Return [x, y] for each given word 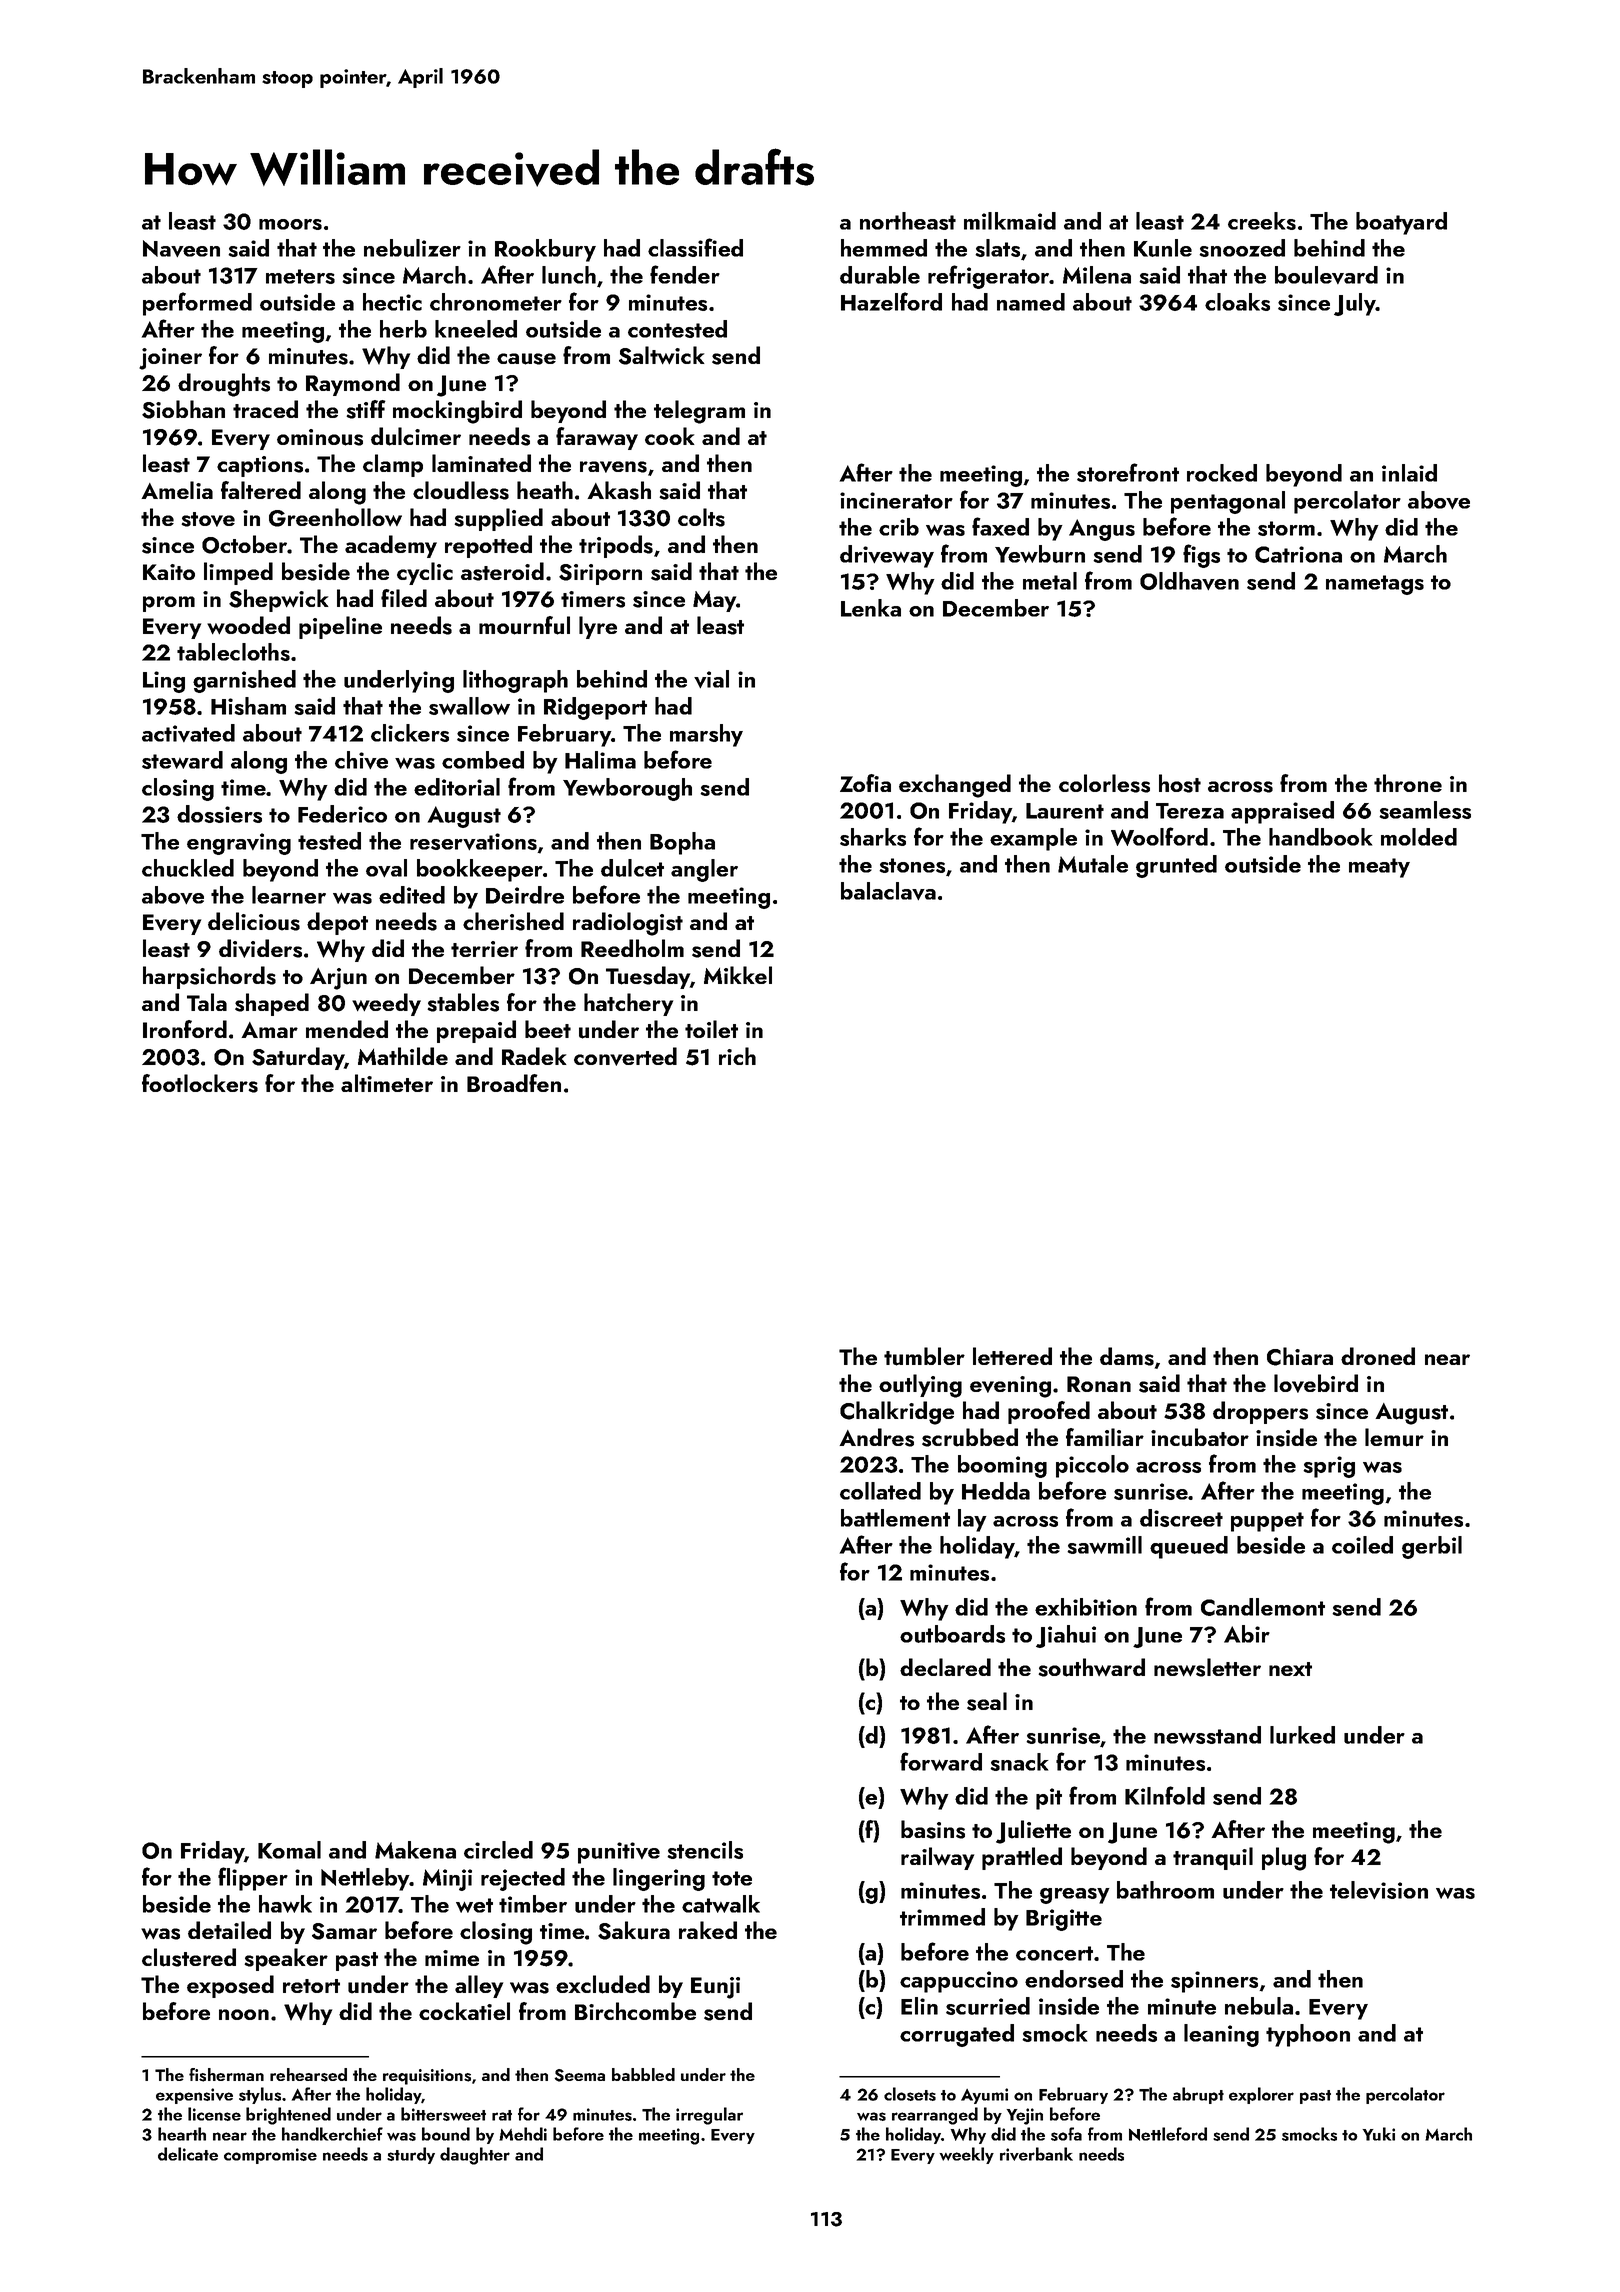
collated [880, 1491]
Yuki [1379, 2134]
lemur [1394, 1437]
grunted [1176, 866]
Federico [342, 814]
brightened [288, 2116]
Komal [289, 1850]
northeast [908, 221]
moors [290, 224]
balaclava [888, 891]
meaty [1379, 868]
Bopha [682, 843]
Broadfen [514, 1083]
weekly [966, 2155]
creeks [1262, 221]
